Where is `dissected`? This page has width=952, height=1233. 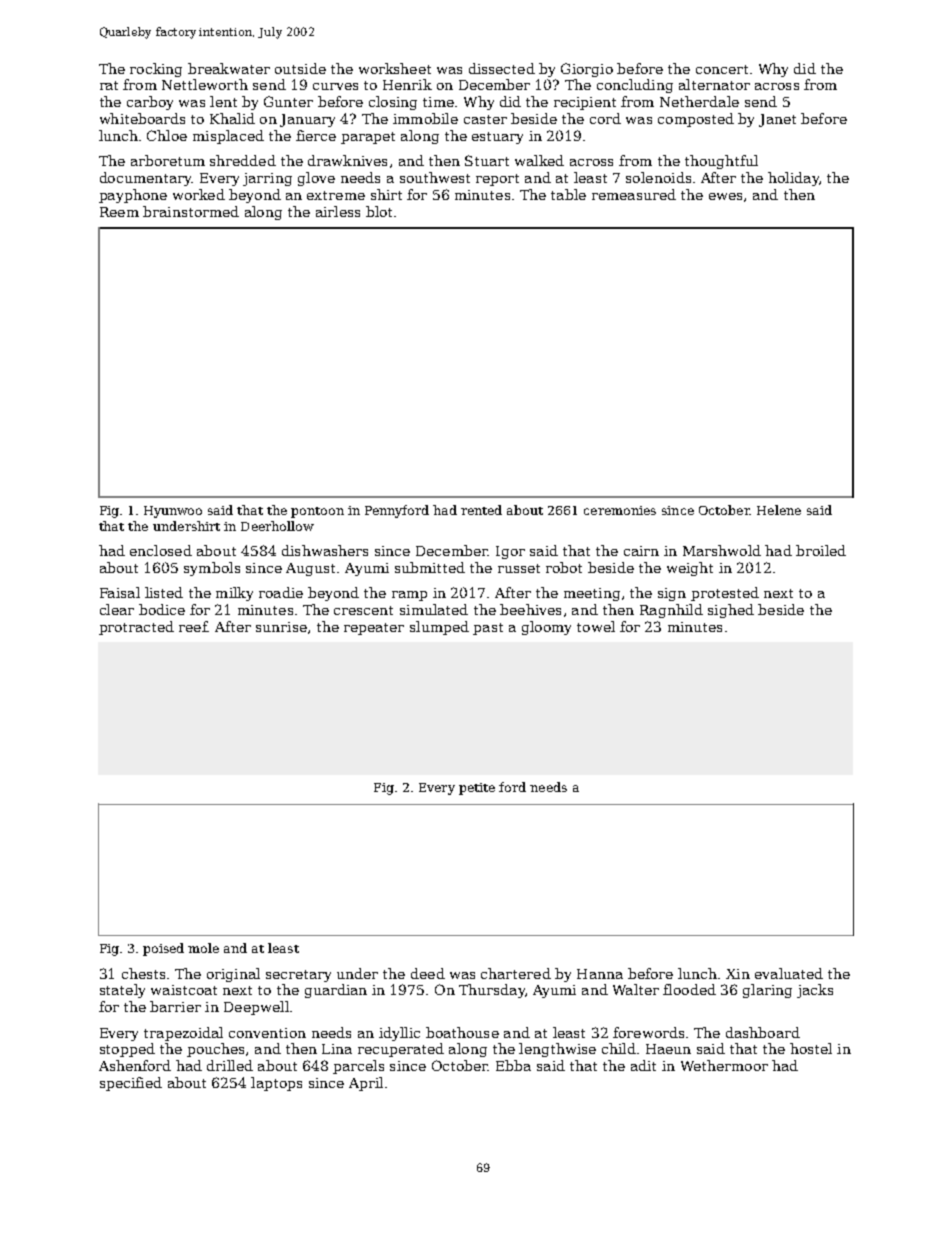 dissected is located at coordinates (502, 68).
